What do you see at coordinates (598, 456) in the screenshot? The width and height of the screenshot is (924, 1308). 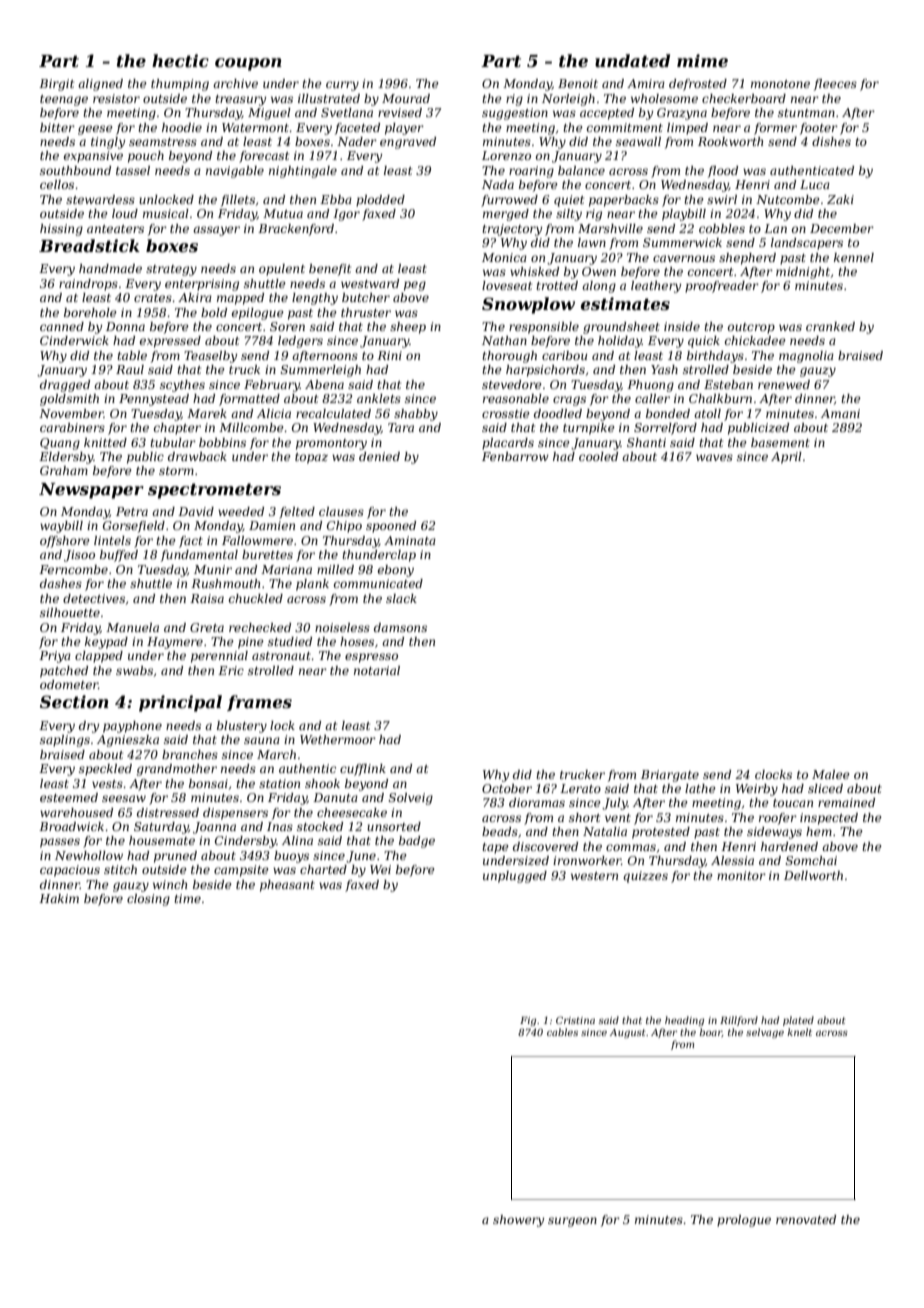 I see `cooled` at bounding box center [598, 456].
